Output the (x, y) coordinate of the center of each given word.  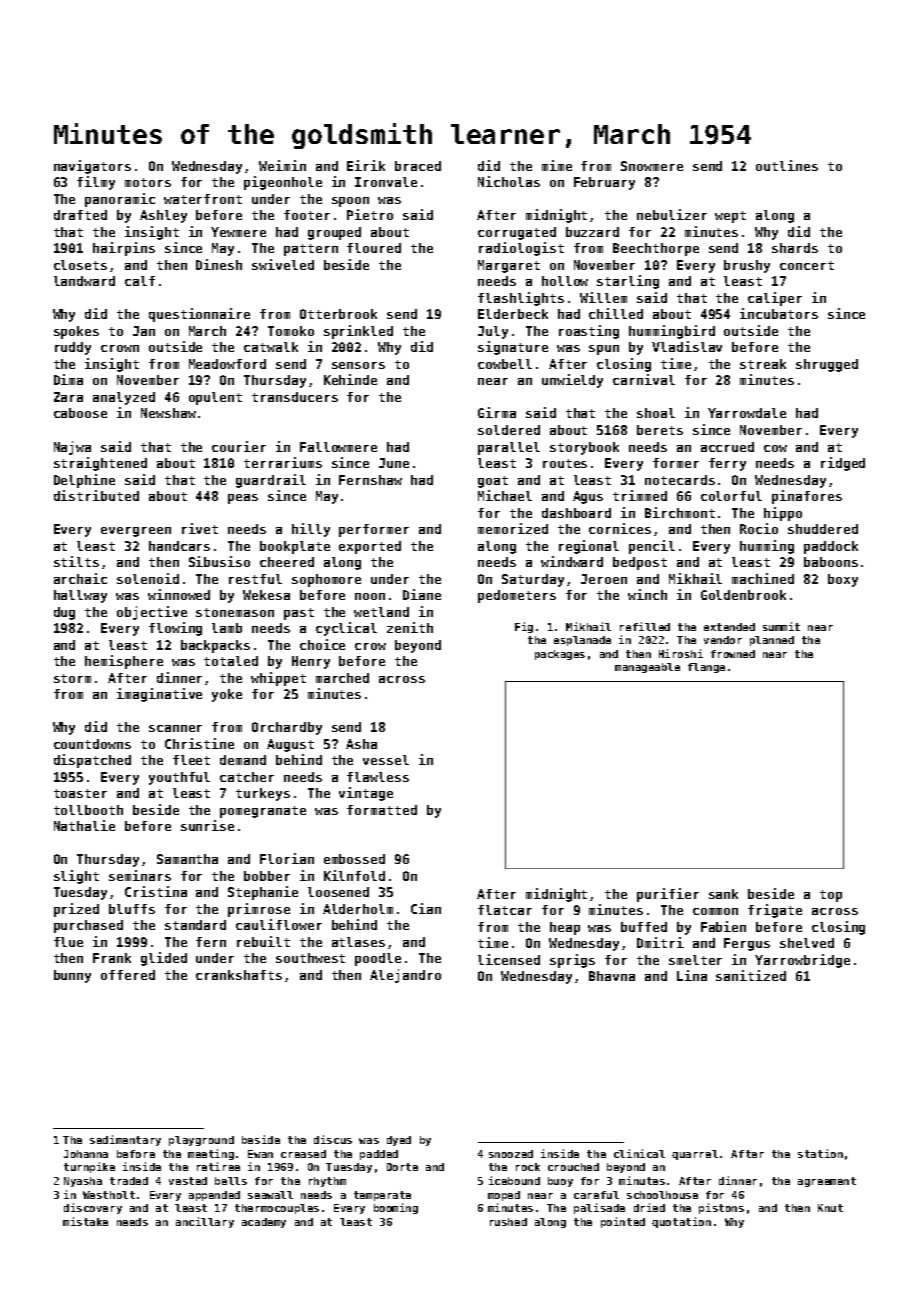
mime (557, 165)
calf (140, 281)
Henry (311, 662)
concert (807, 265)
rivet (200, 528)
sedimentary (125, 1140)
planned (772, 641)
